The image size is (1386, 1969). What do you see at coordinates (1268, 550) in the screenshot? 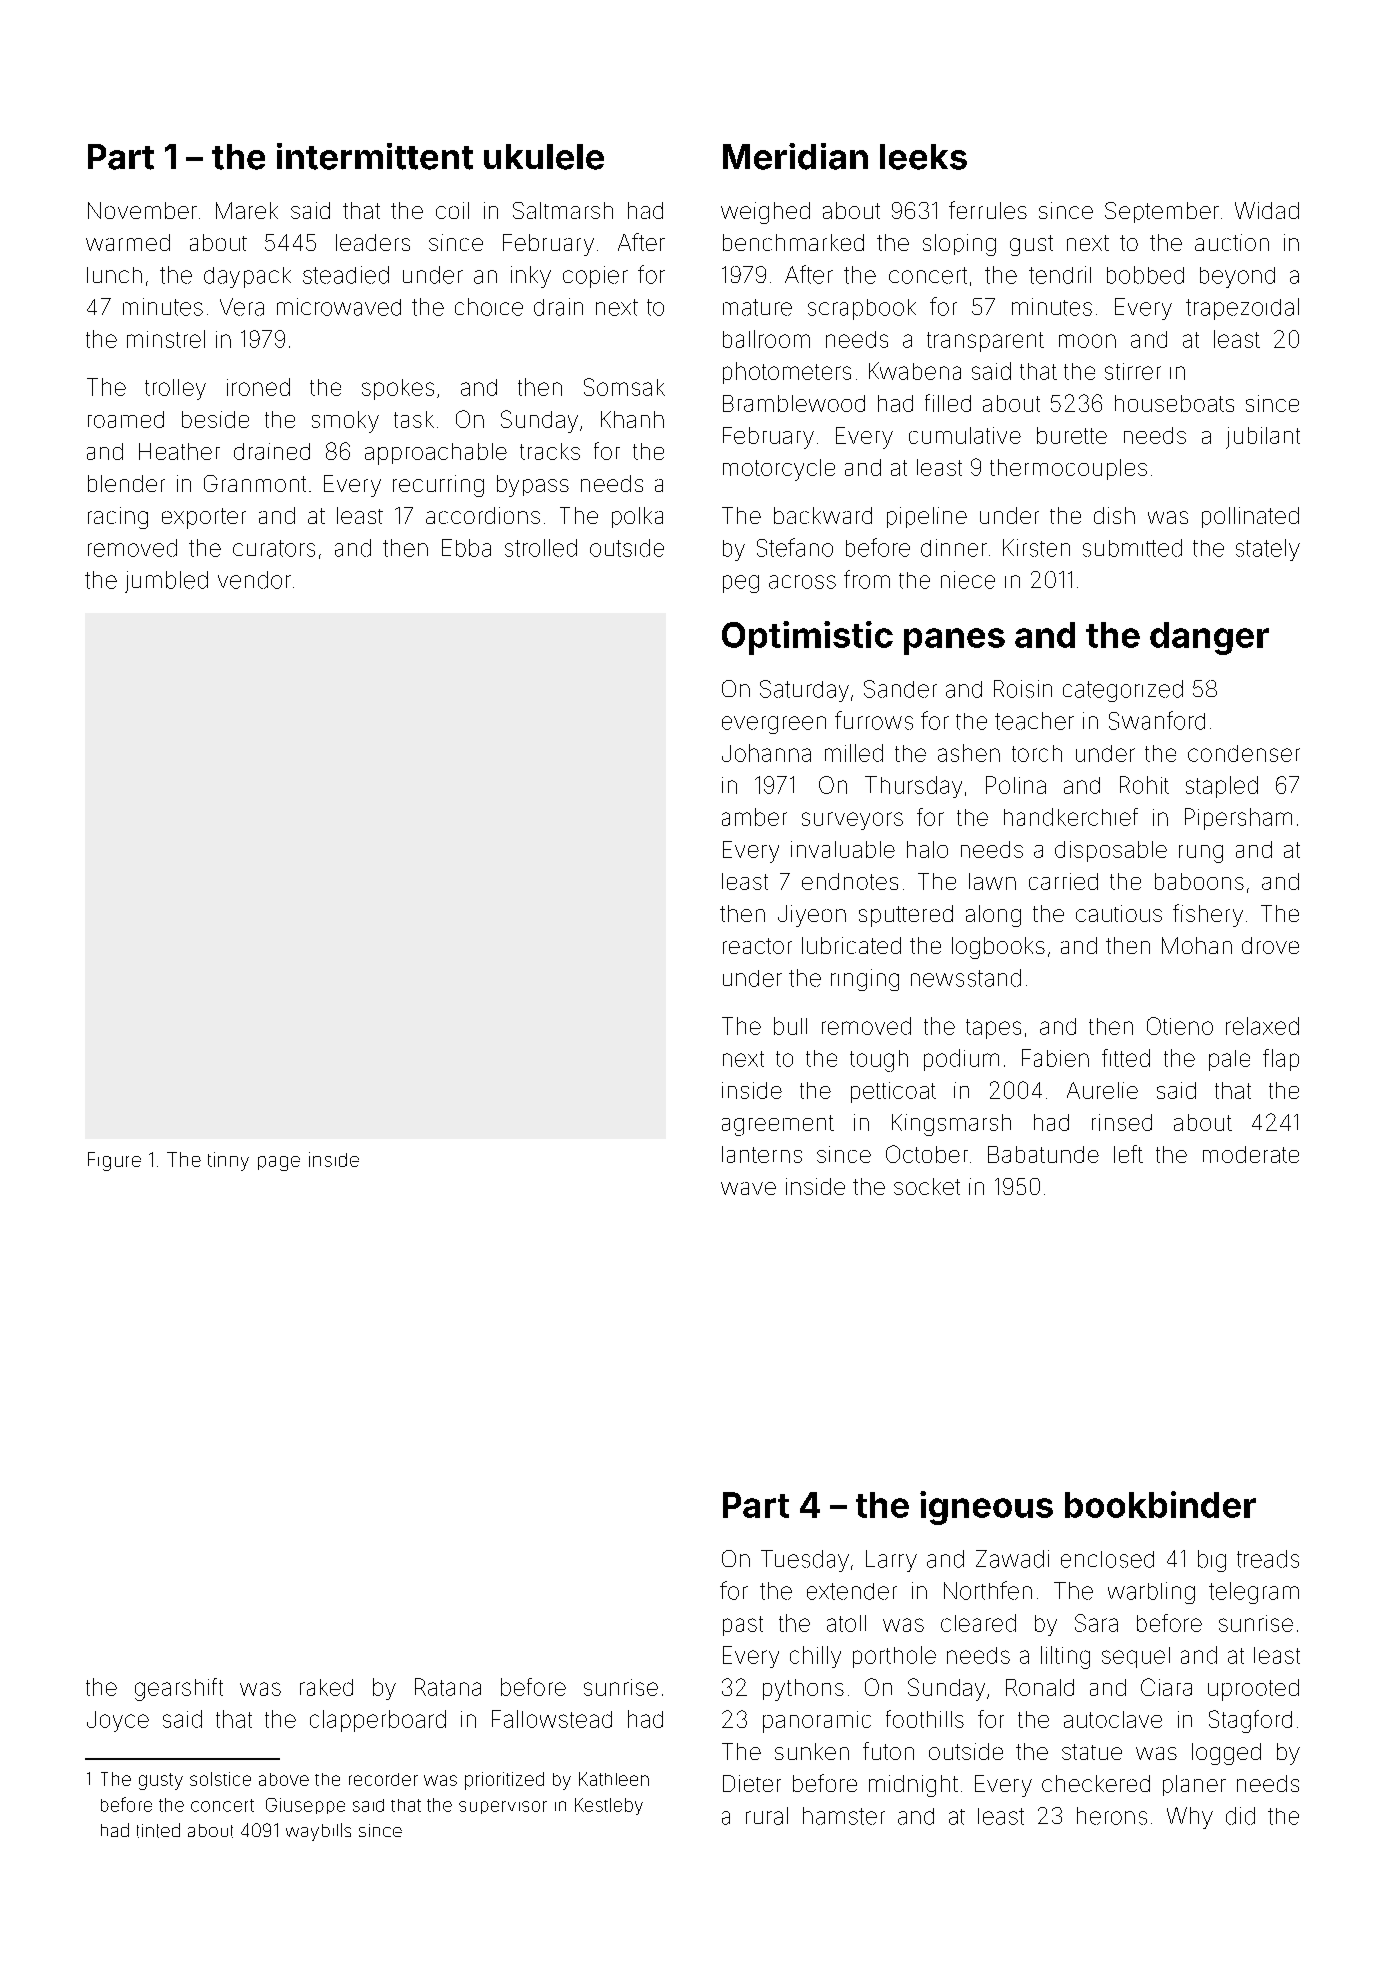
I see `stately` at bounding box center [1268, 550].
